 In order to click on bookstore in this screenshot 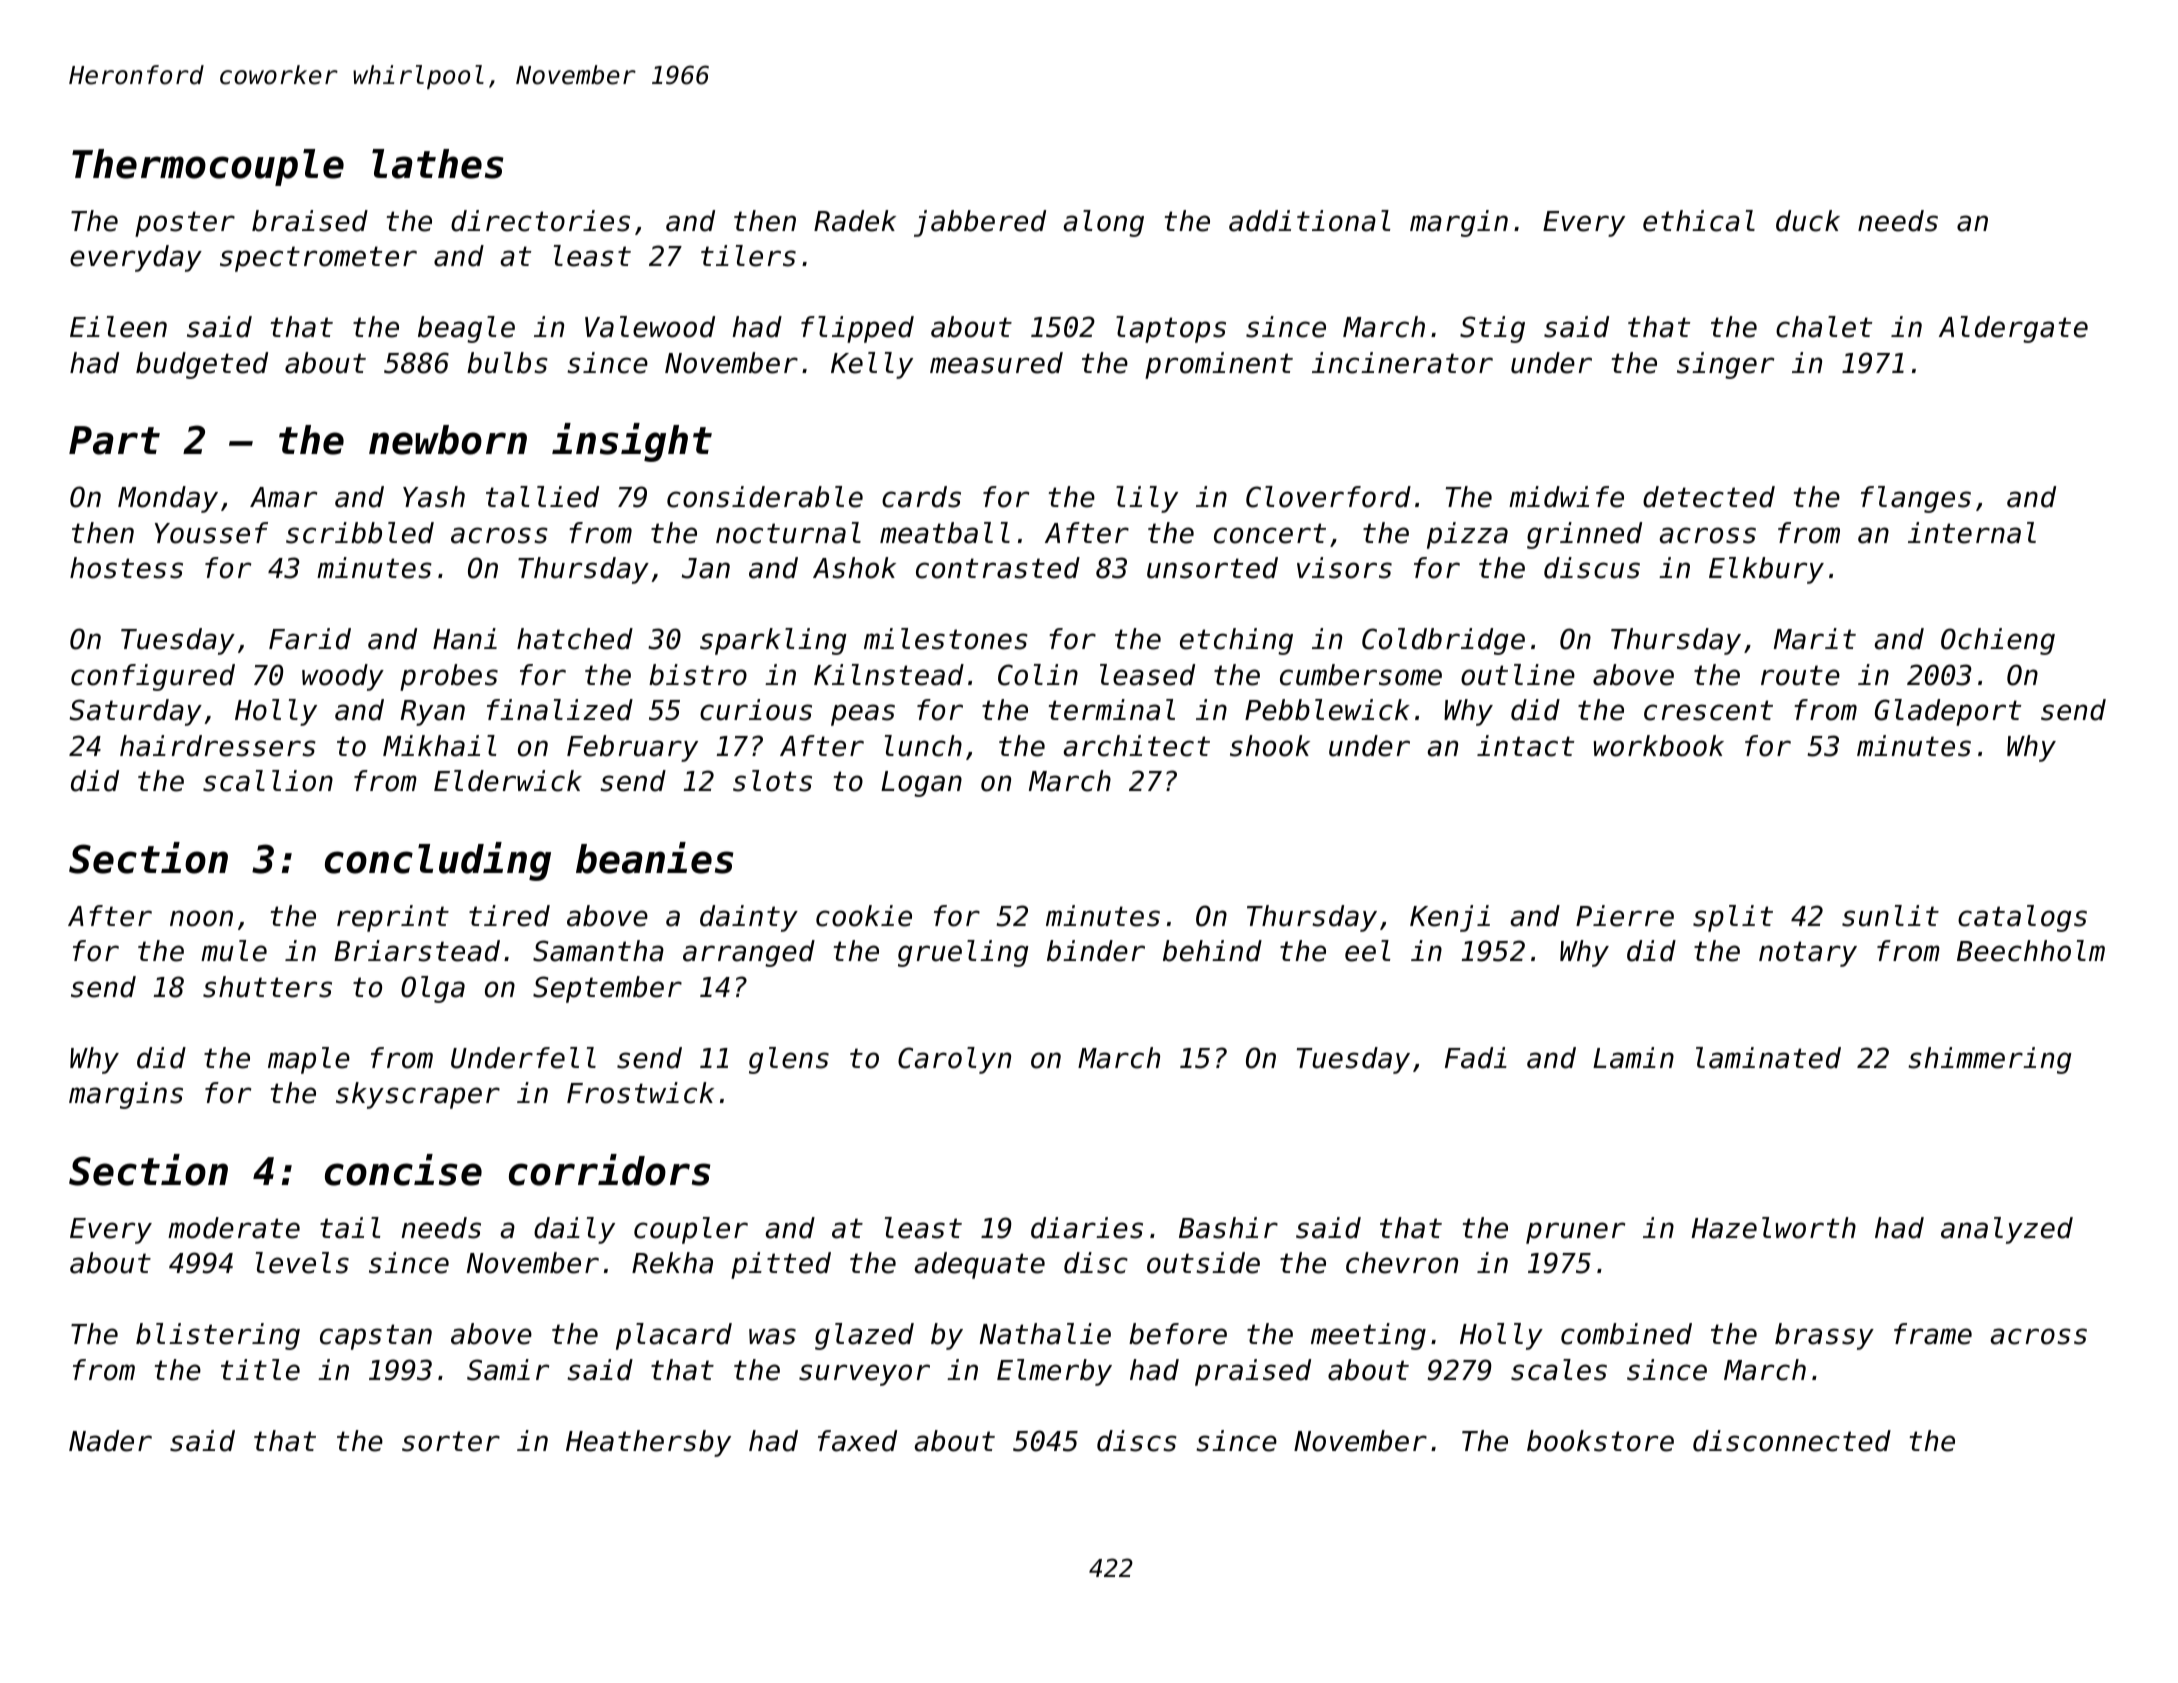, I will do `click(1600, 1441)`.
